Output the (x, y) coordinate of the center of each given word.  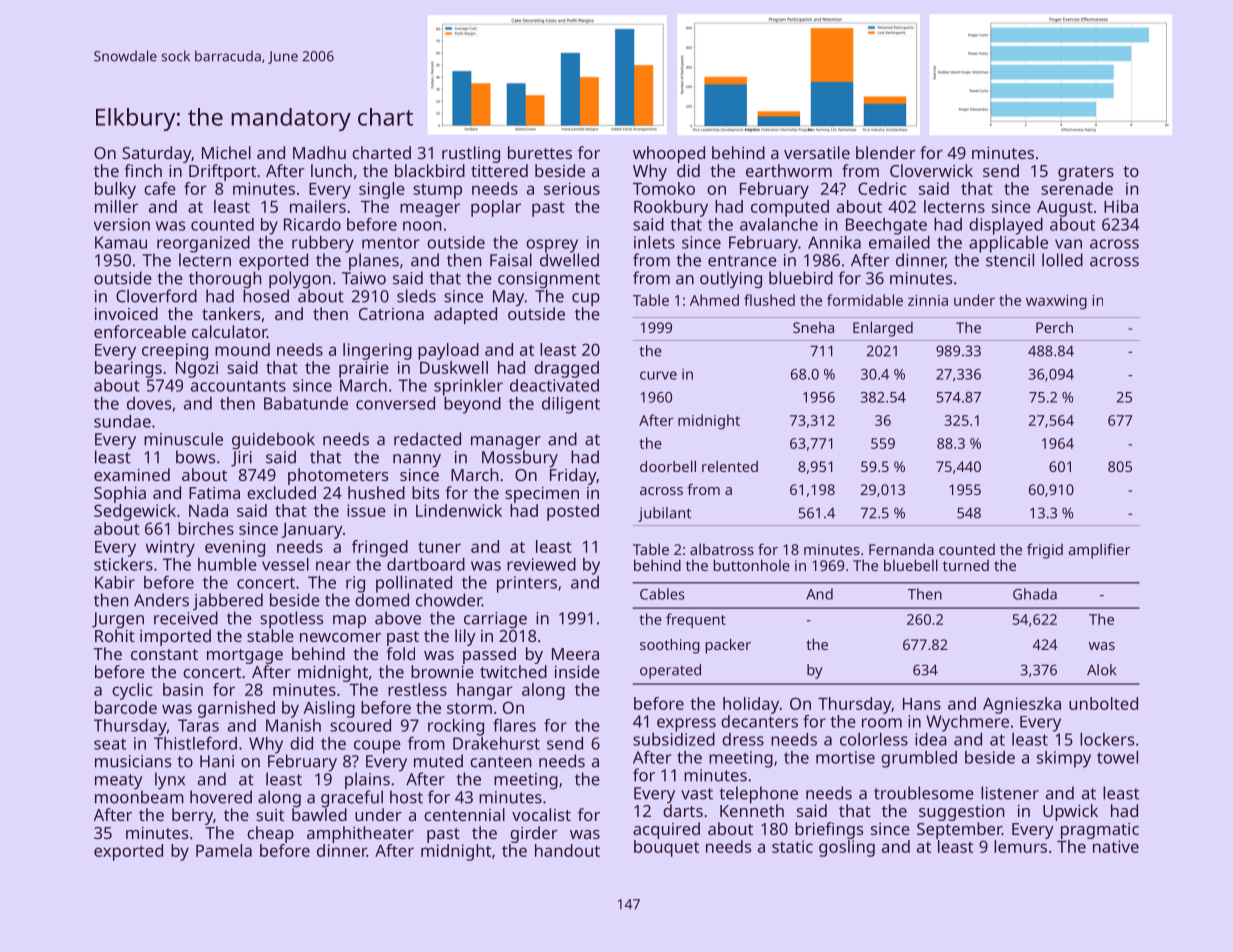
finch (143, 170)
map (349, 621)
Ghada (1035, 594)
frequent (696, 620)
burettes (540, 152)
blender (886, 152)
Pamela (224, 850)
